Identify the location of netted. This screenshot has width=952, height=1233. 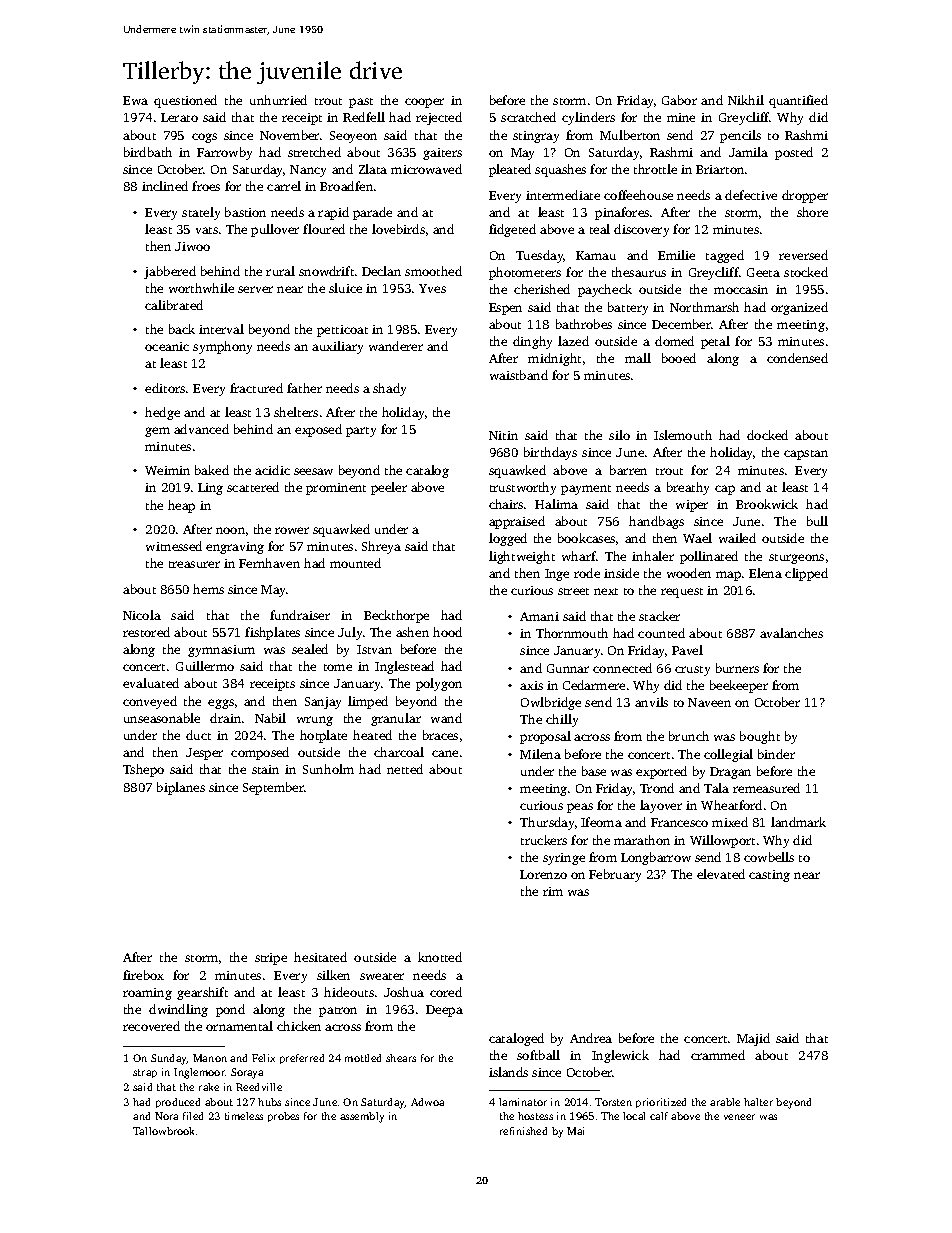
(405, 769).
